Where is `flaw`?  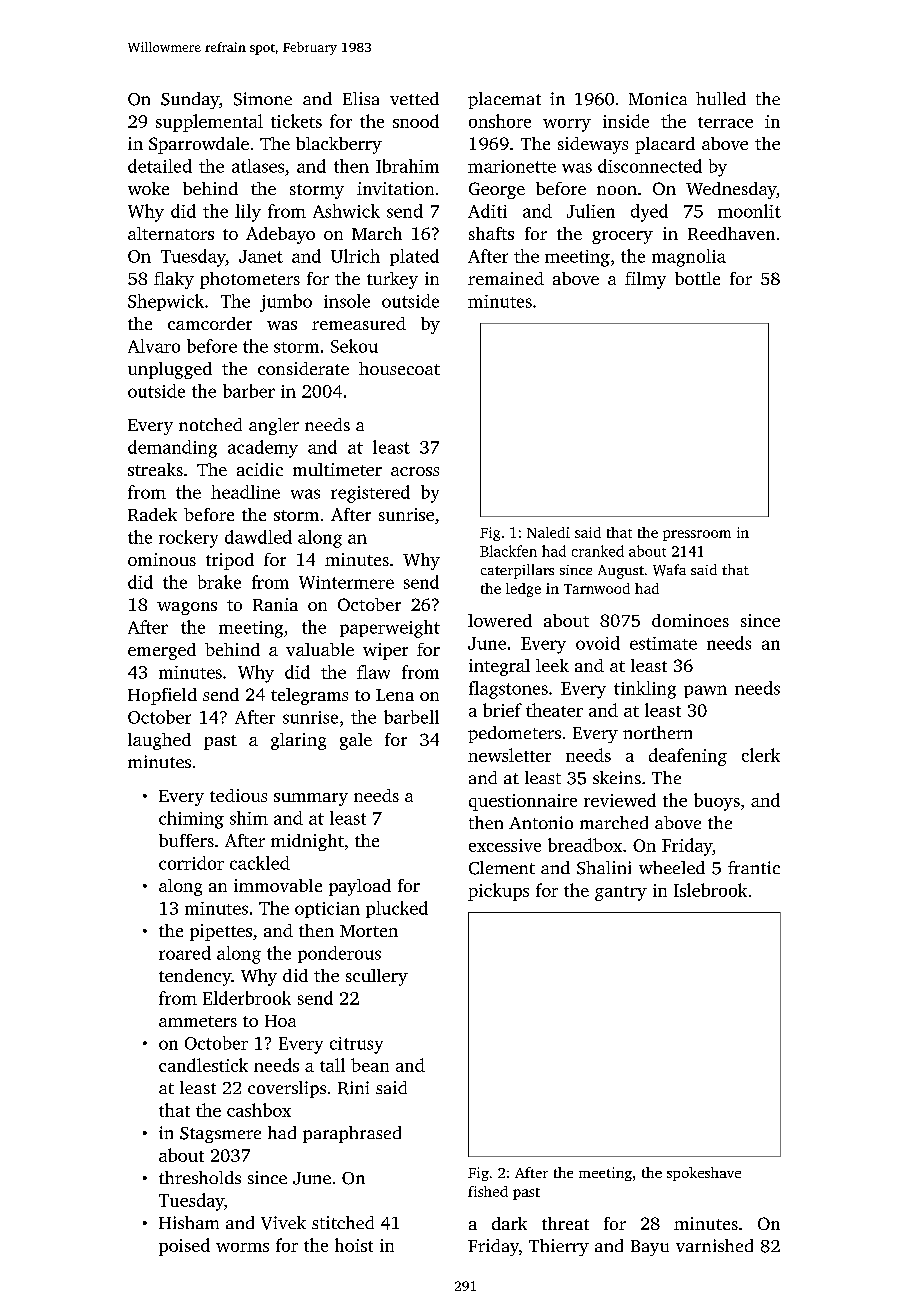
flaw is located at coordinates (373, 672).
